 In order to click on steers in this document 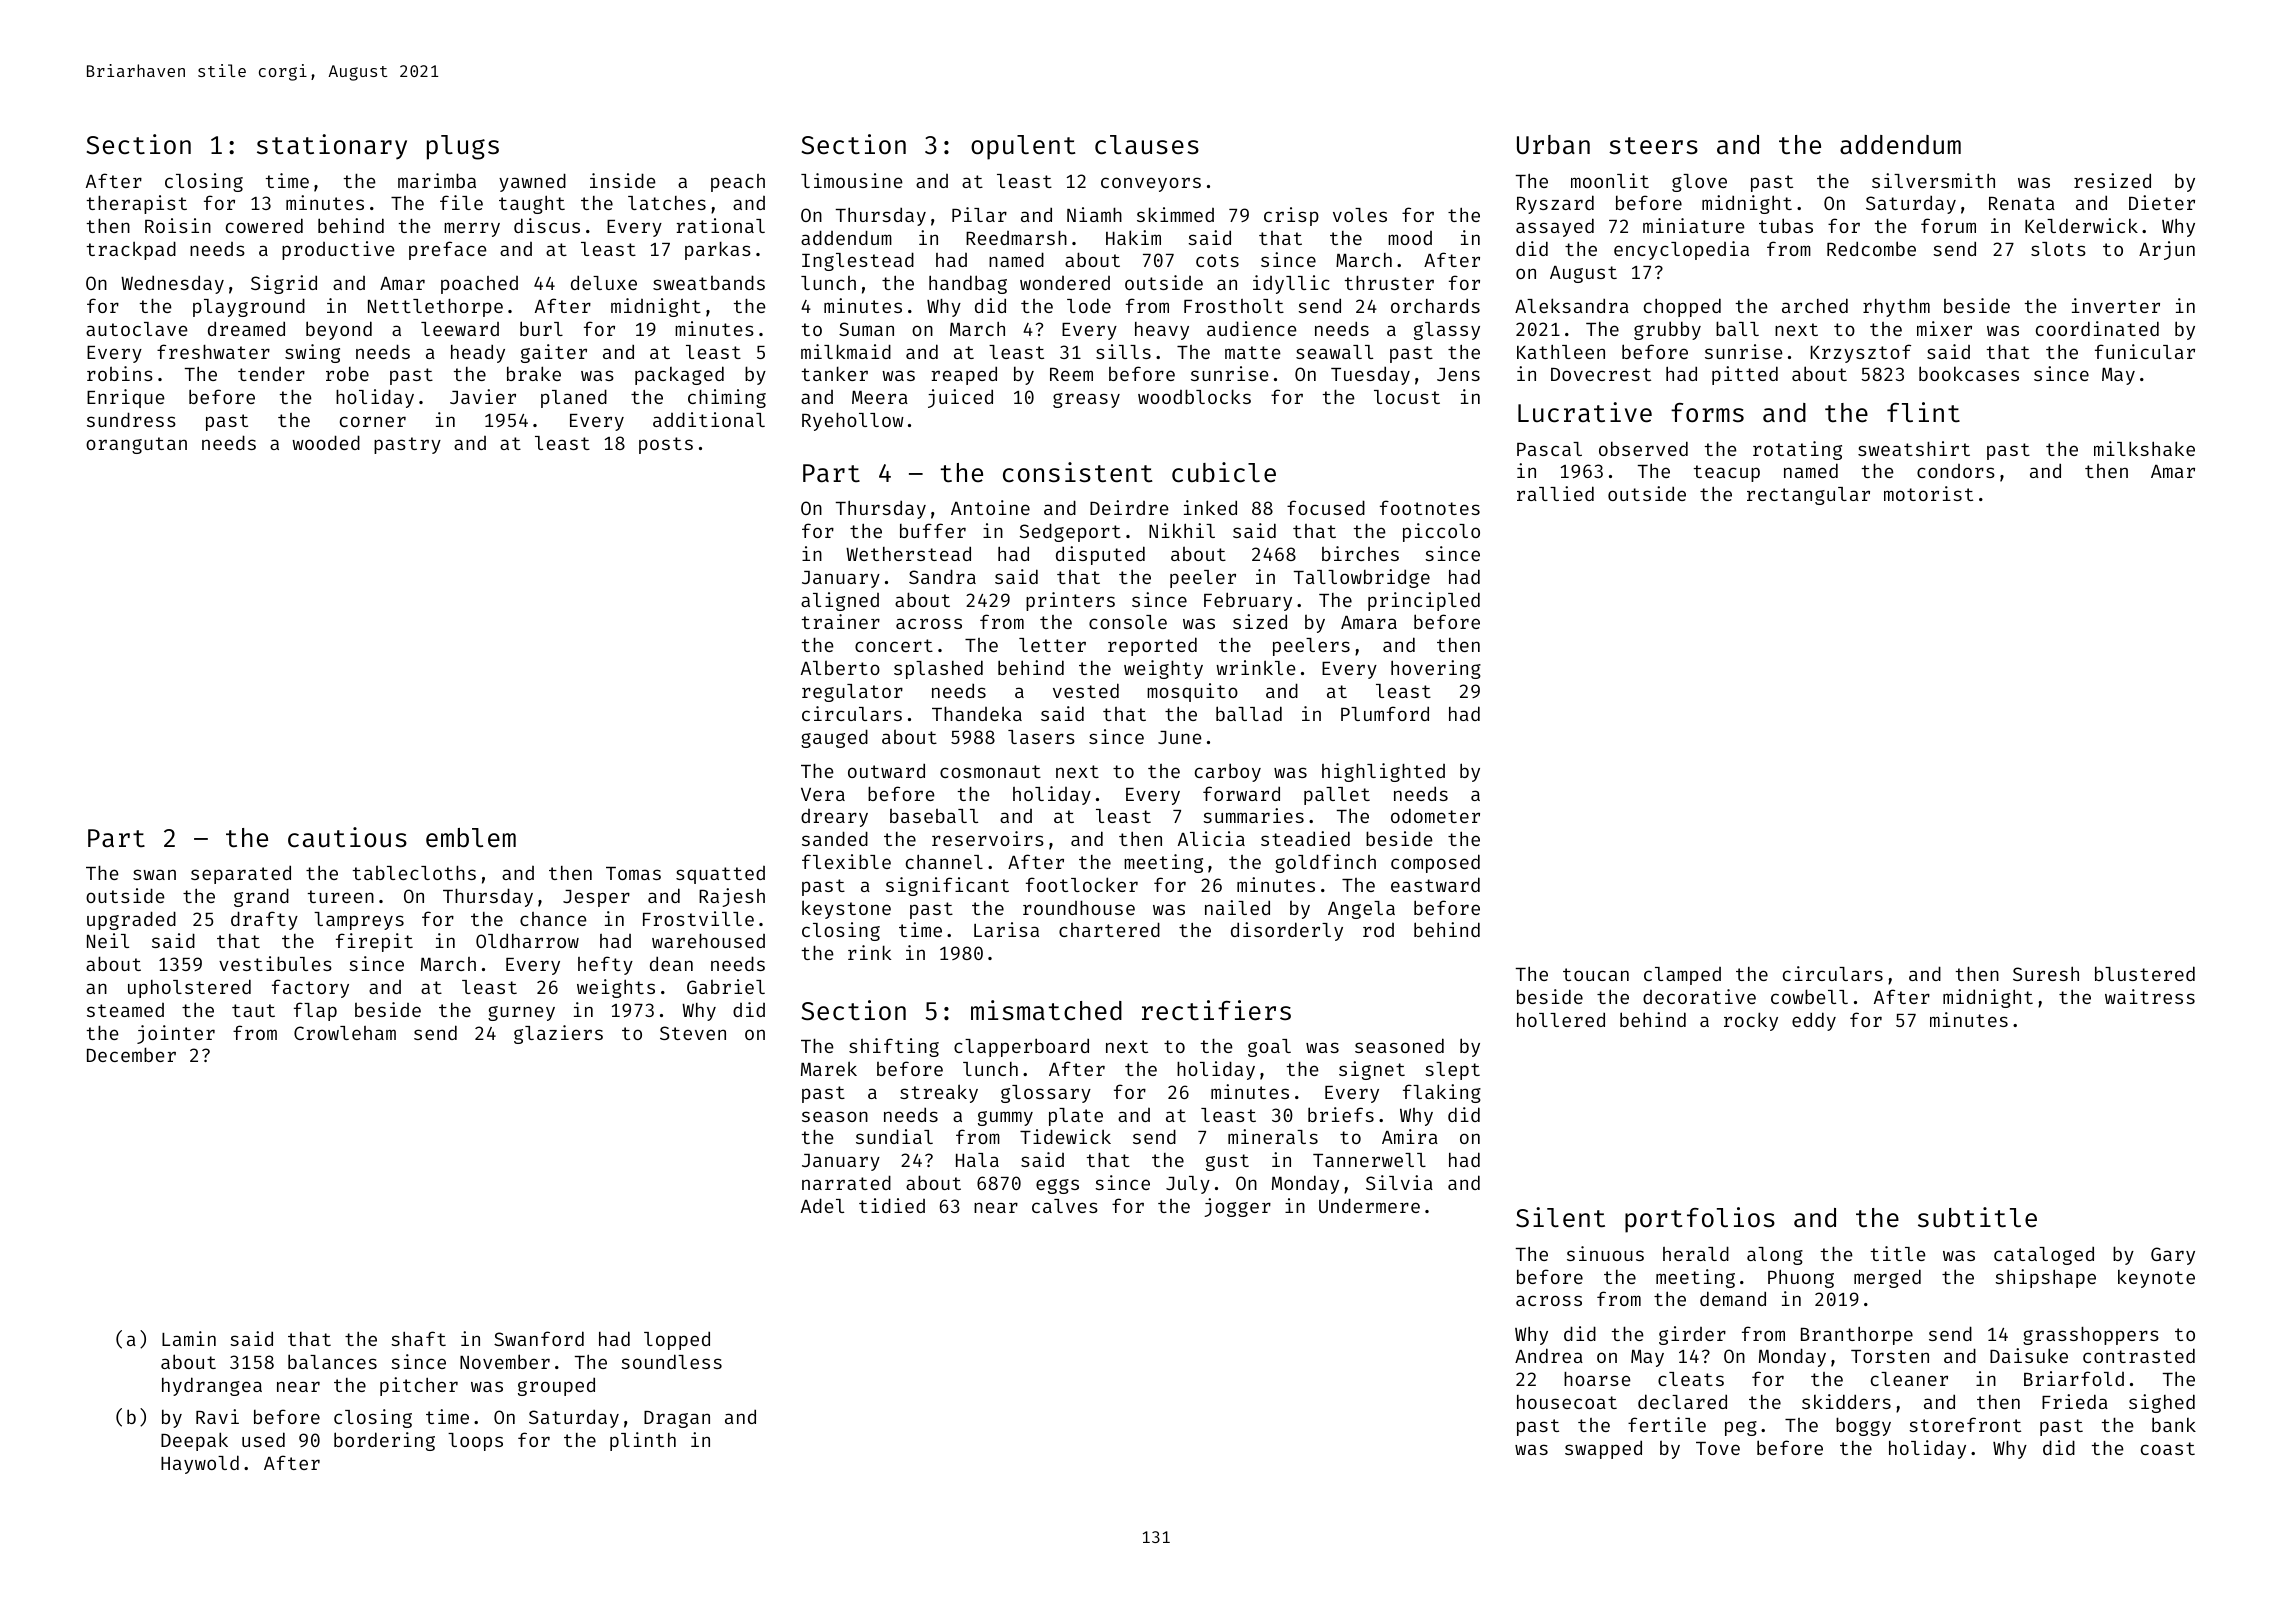, I will do `click(1653, 146)`.
